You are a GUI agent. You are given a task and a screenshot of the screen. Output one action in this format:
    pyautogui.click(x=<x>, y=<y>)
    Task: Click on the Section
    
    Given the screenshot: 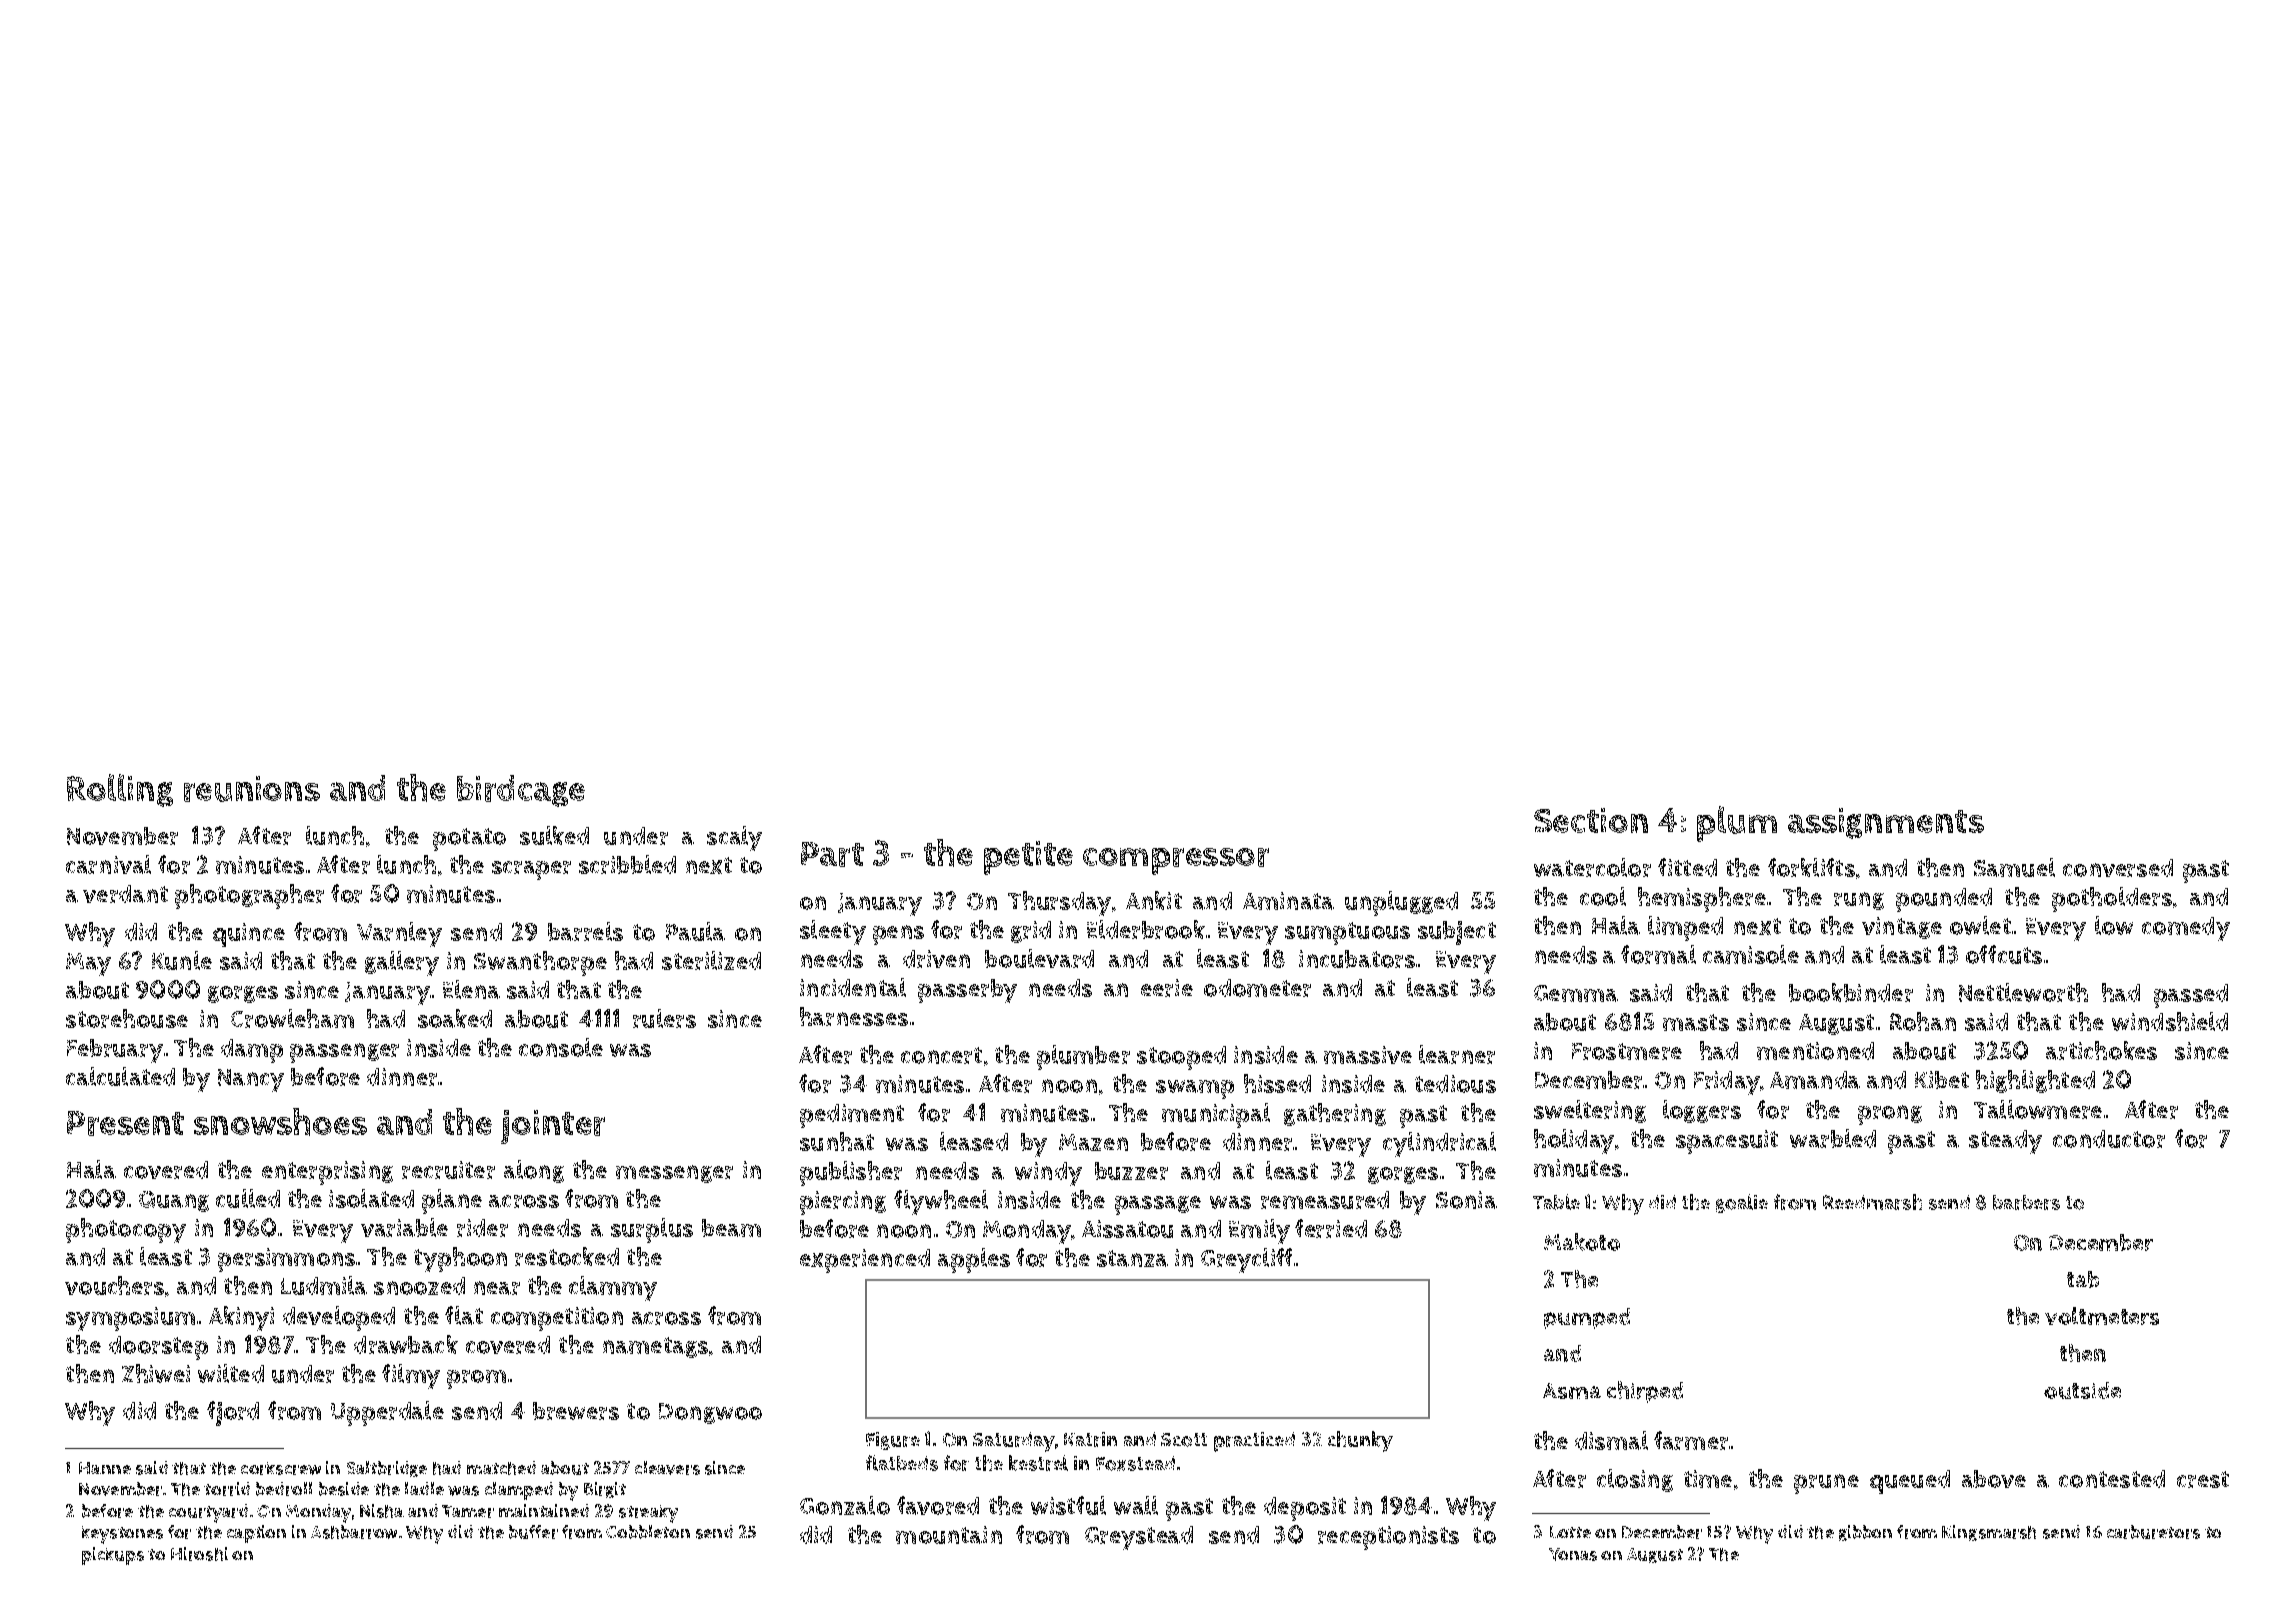 What is the action you would take?
    pyautogui.click(x=1591, y=820)
